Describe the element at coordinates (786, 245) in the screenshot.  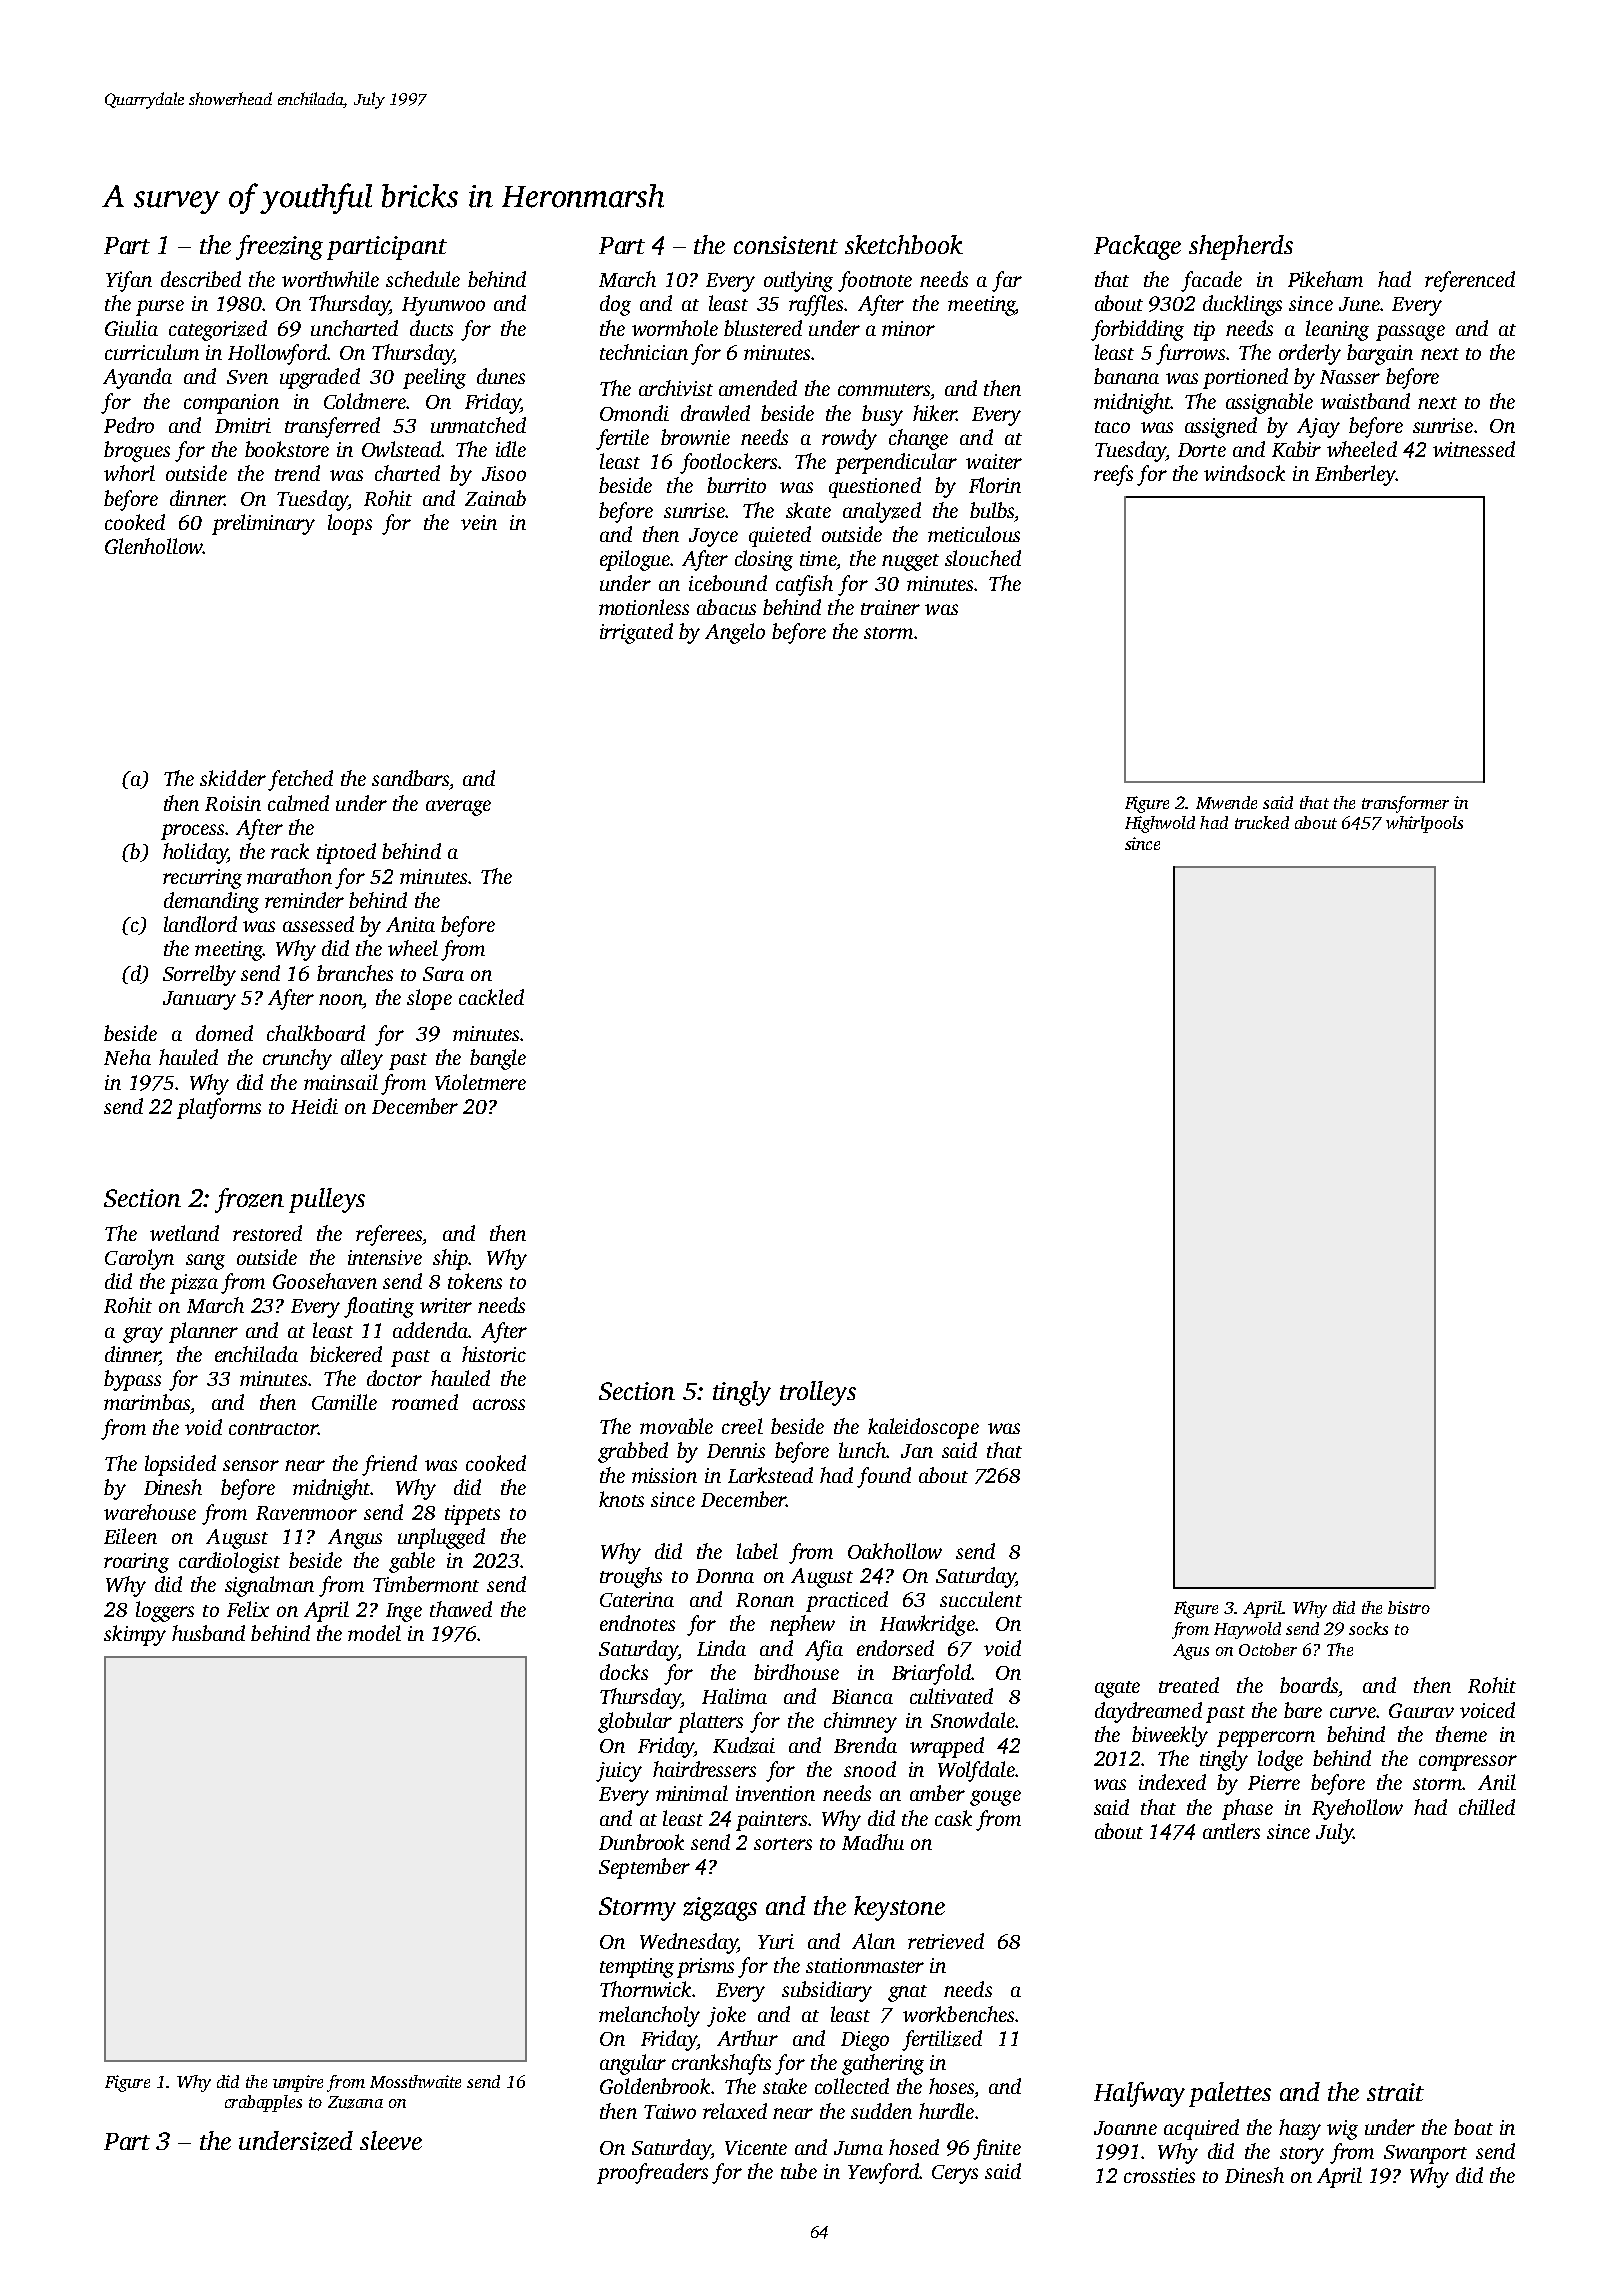
I see `consistent` at that location.
